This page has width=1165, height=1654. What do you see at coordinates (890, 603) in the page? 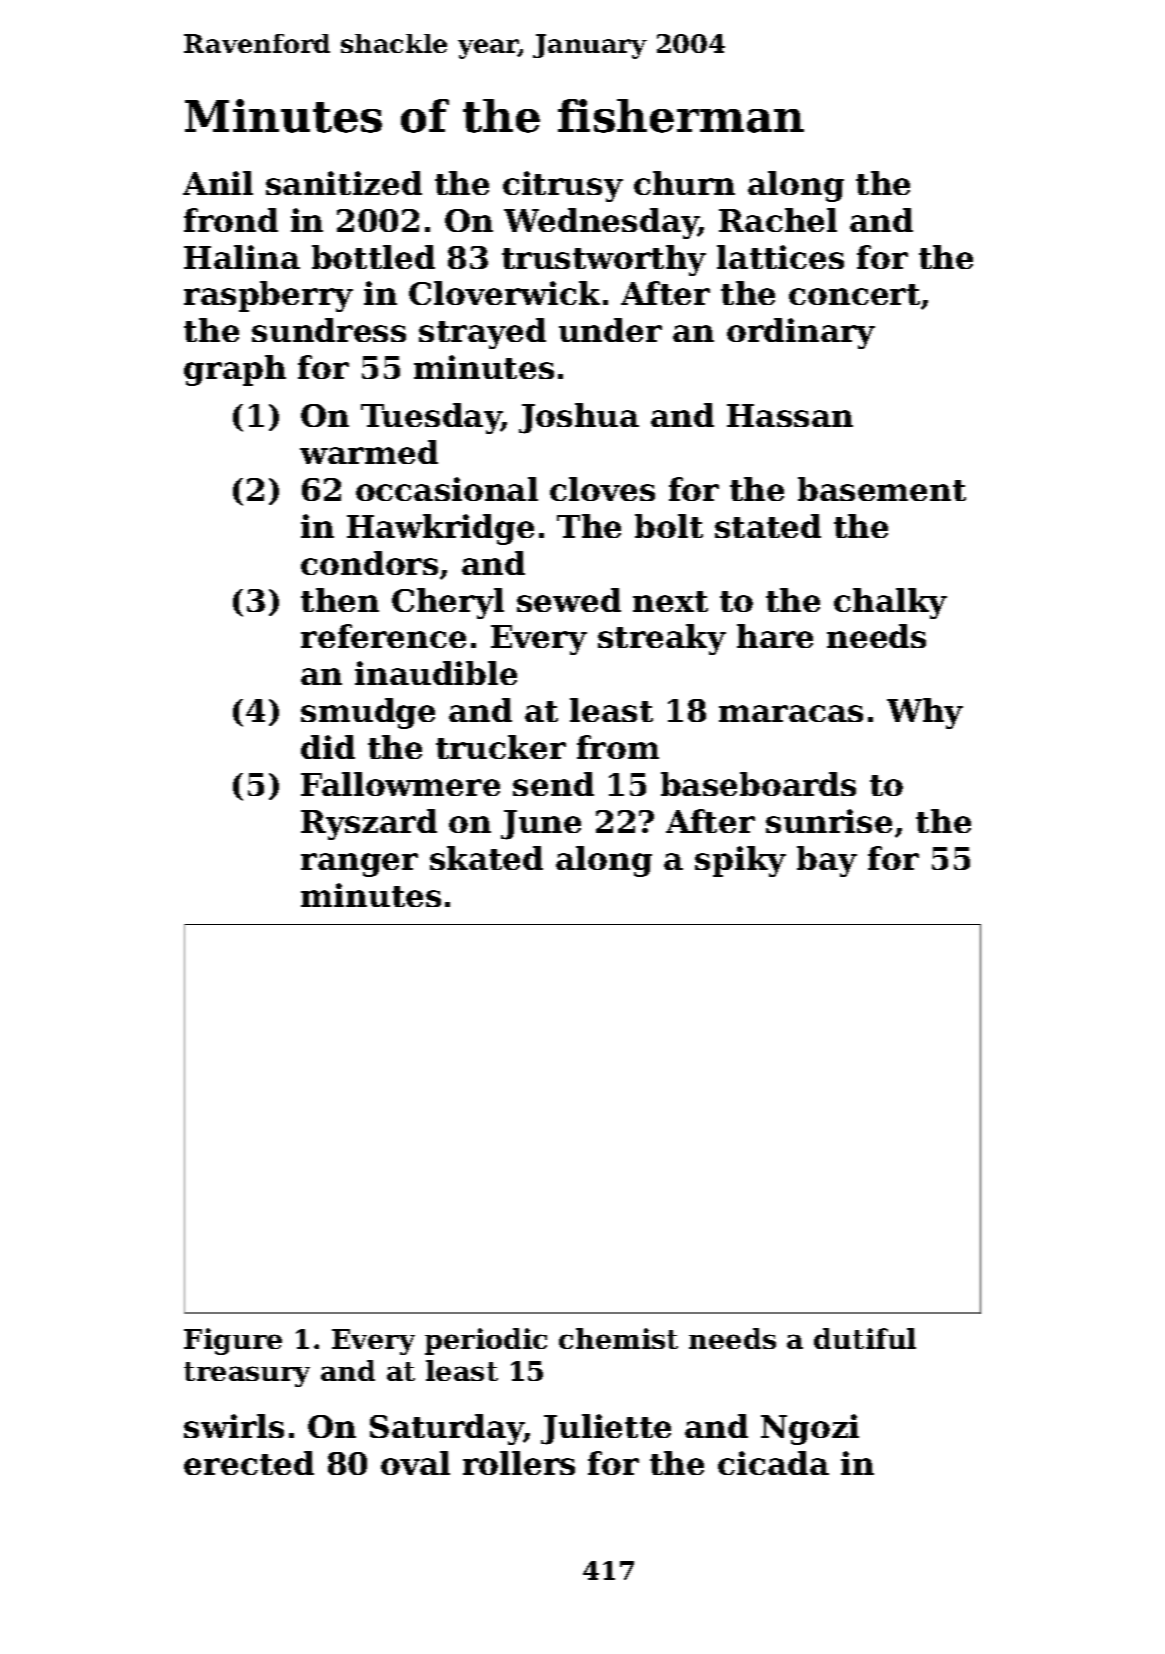
I see `chalky` at bounding box center [890, 603].
